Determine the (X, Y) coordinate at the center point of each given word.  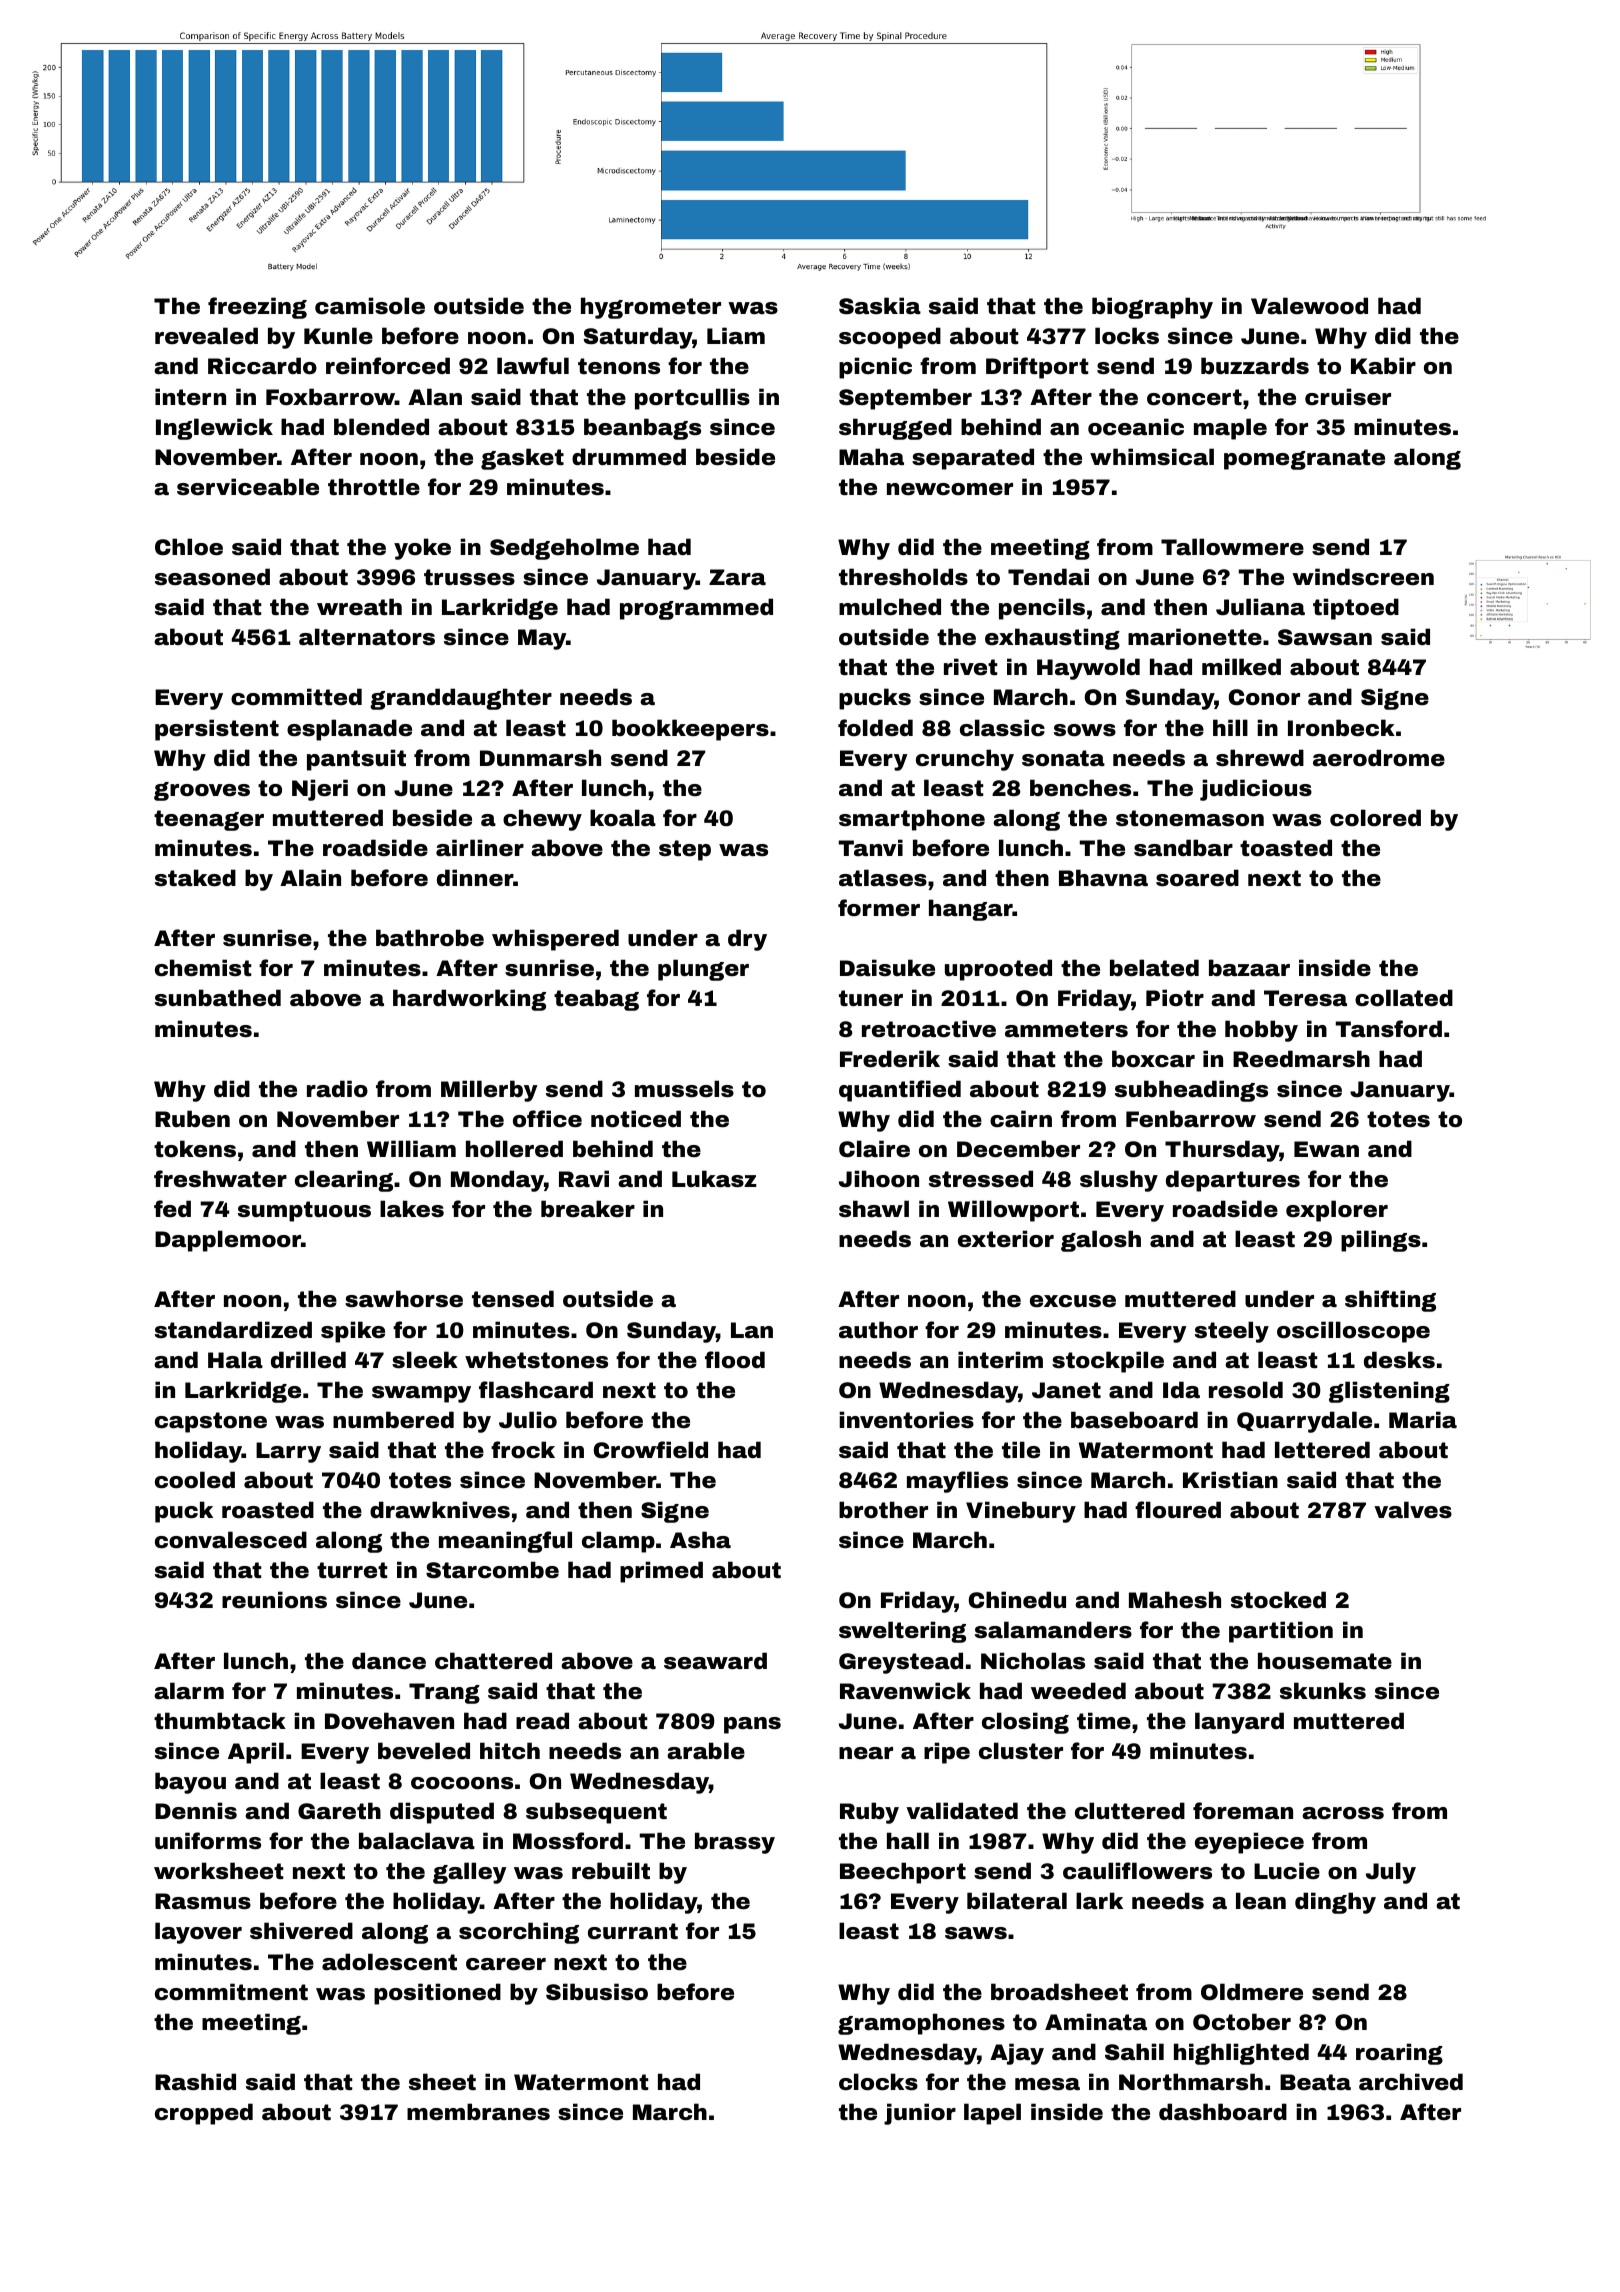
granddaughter (461, 699)
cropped (204, 2114)
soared (1197, 878)
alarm (189, 1690)
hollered (514, 1148)
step (685, 850)
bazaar (1249, 968)
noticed (636, 1119)
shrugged (895, 429)
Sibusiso (597, 1992)
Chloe (189, 547)
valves (1413, 1510)
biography (1152, 308)
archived (1411, 2082)
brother (883, 1510)
